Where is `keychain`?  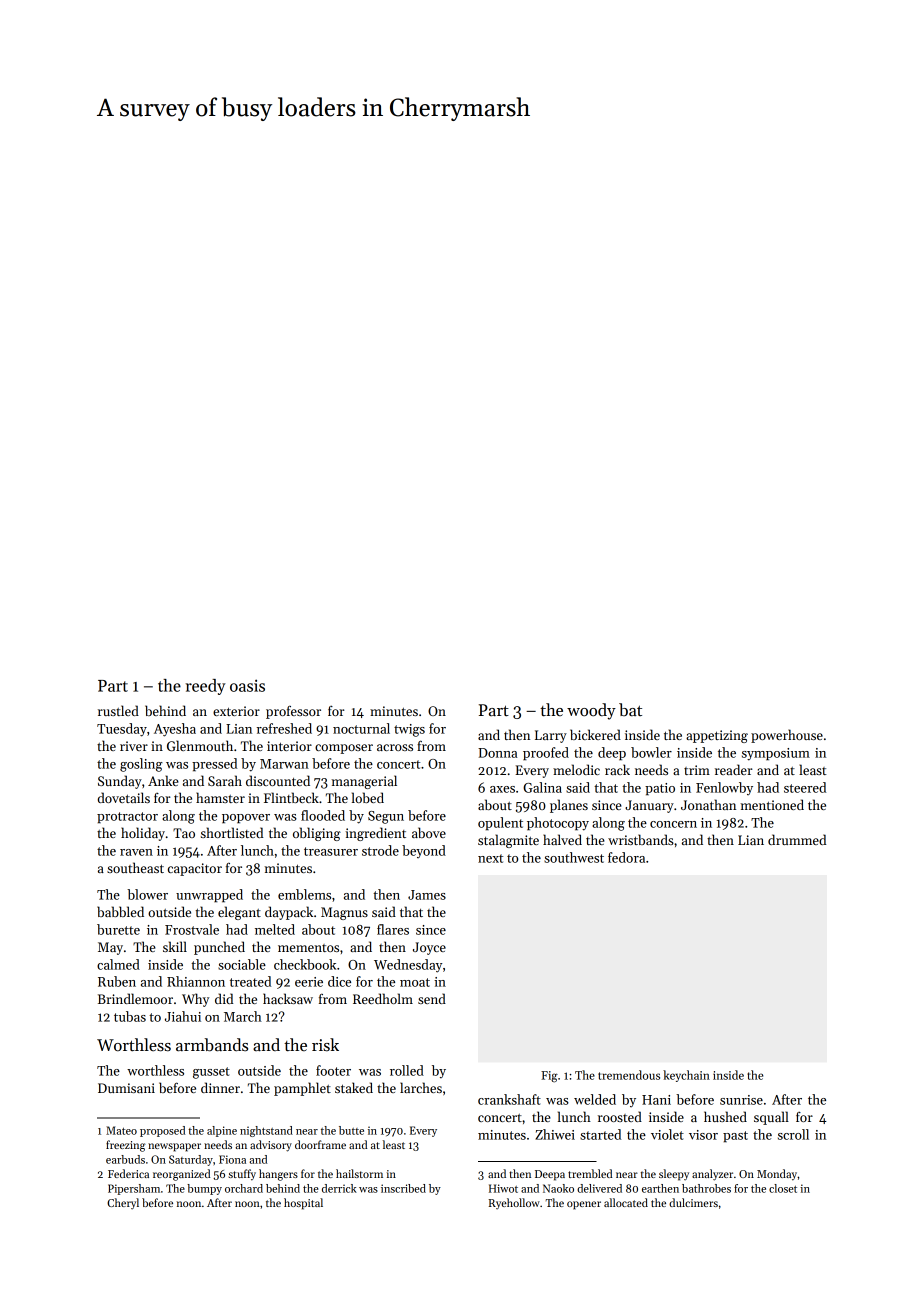 keychain is located at coordinates (686, 1076).
